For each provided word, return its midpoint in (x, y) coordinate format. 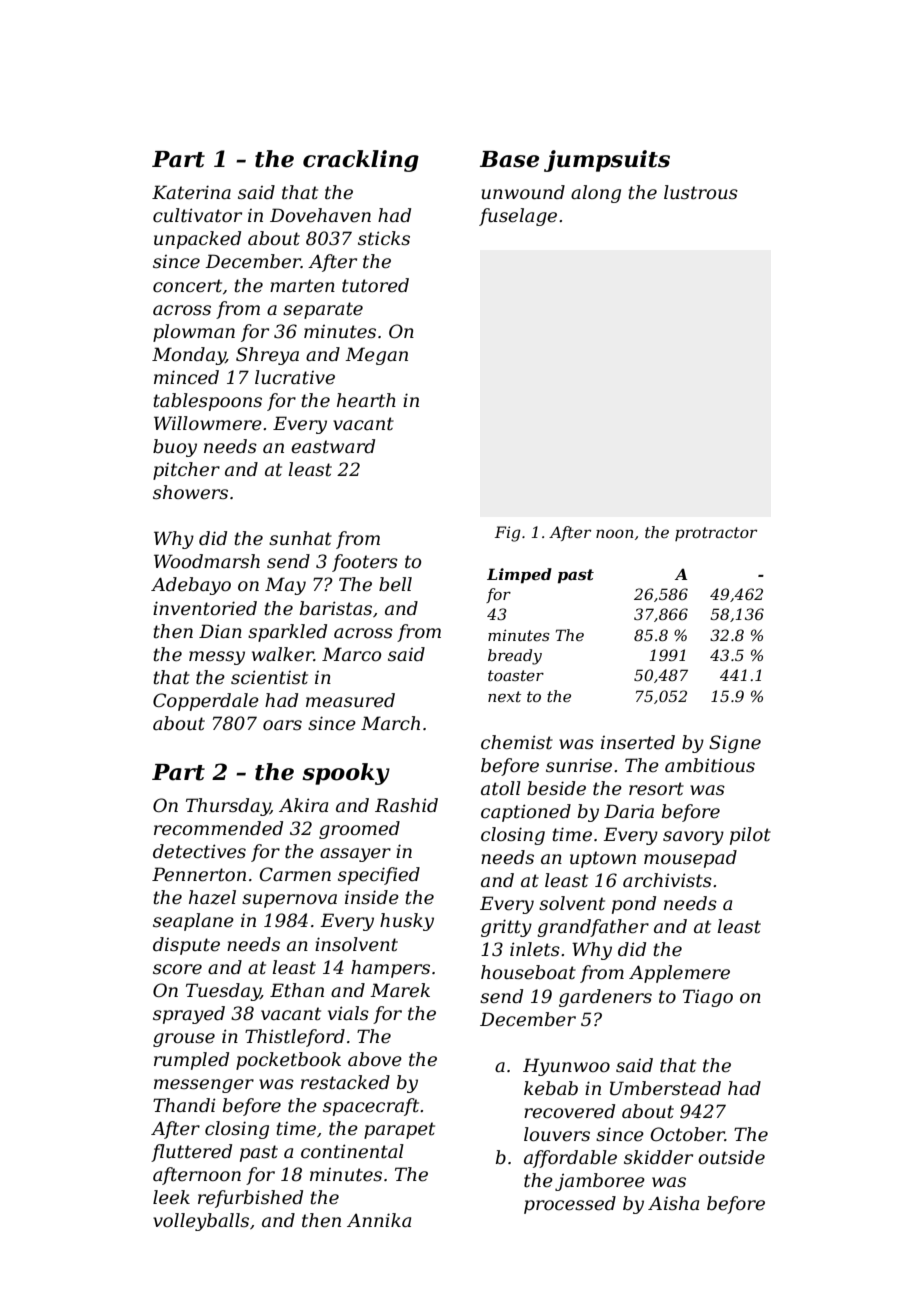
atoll (501, 788)
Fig (508, 534)
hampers (390, 969)
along (596, 194)
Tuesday (223, 992)
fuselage (518, 217)
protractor (716, 534)
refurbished (250, 1199)
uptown (603, 859)
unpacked (197, 240)
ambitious (710, 765)
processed (570, 1205)
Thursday (228, 807)
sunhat (300, 538)
